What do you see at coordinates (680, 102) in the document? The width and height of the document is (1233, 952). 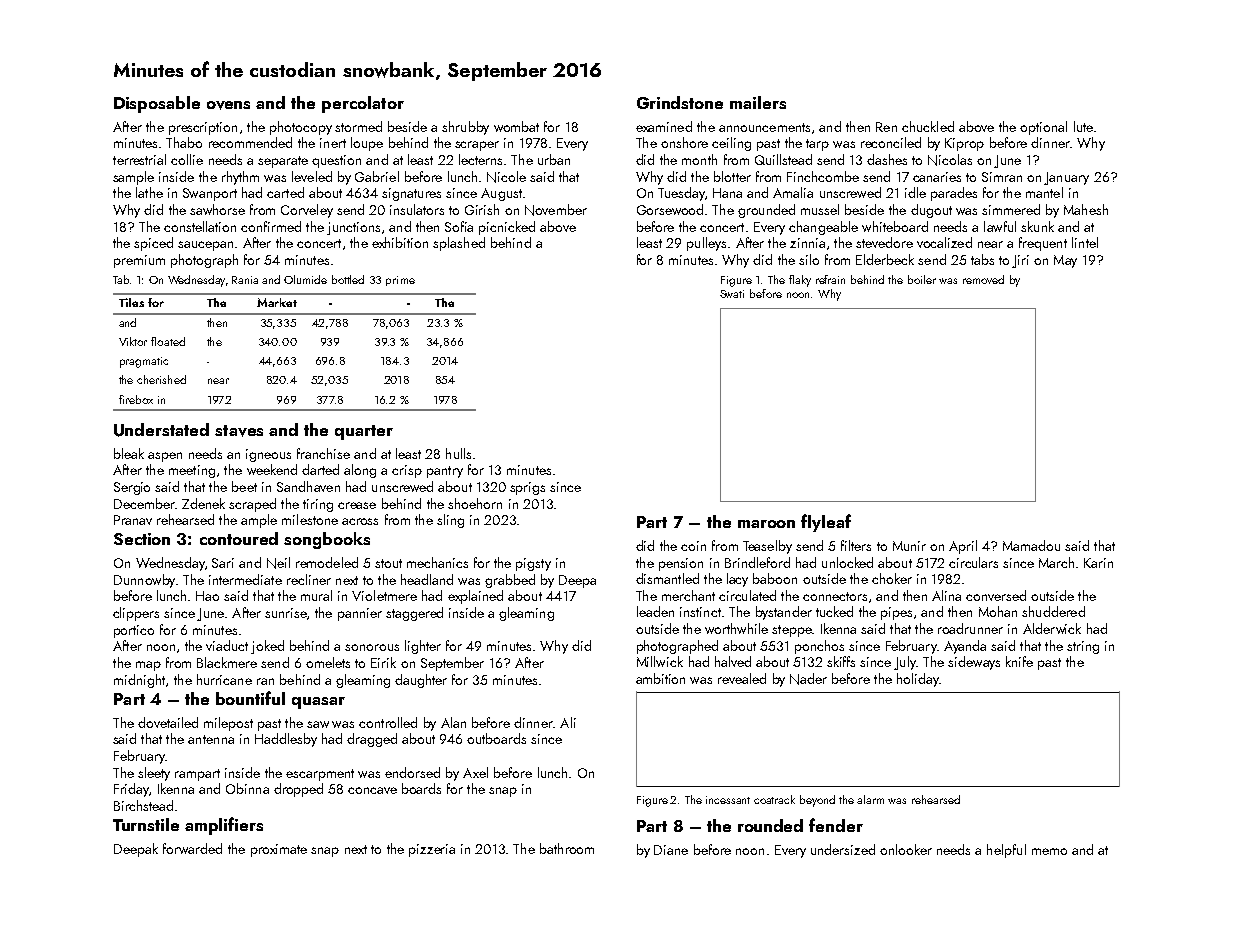 I see `Grindstone` at bounding box center [680, 102].
